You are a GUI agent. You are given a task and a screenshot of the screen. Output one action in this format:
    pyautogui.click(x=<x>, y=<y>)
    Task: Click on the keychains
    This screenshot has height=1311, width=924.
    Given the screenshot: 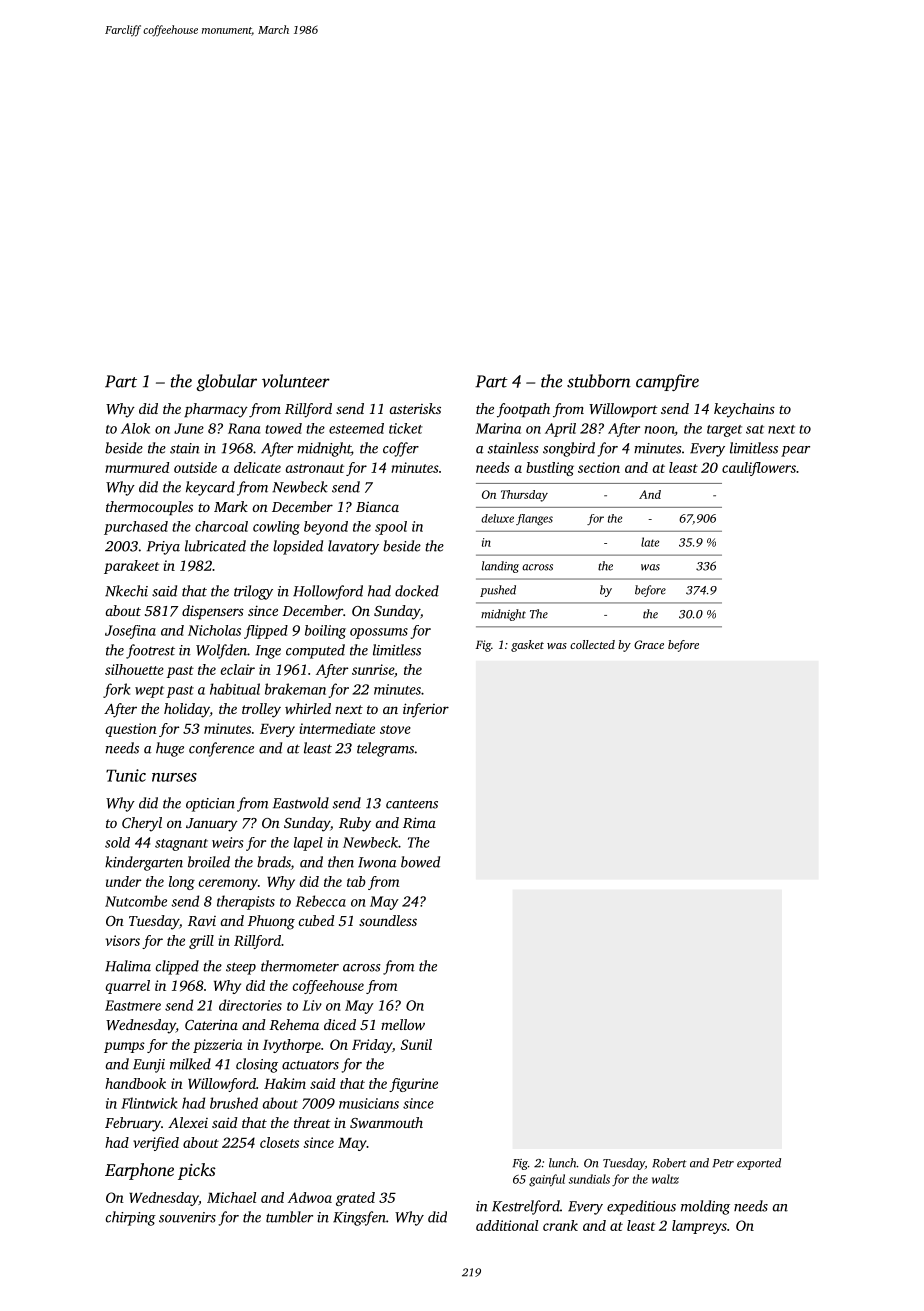 What is the action you would take?
    pyautogui.click(x=744, y=410)
